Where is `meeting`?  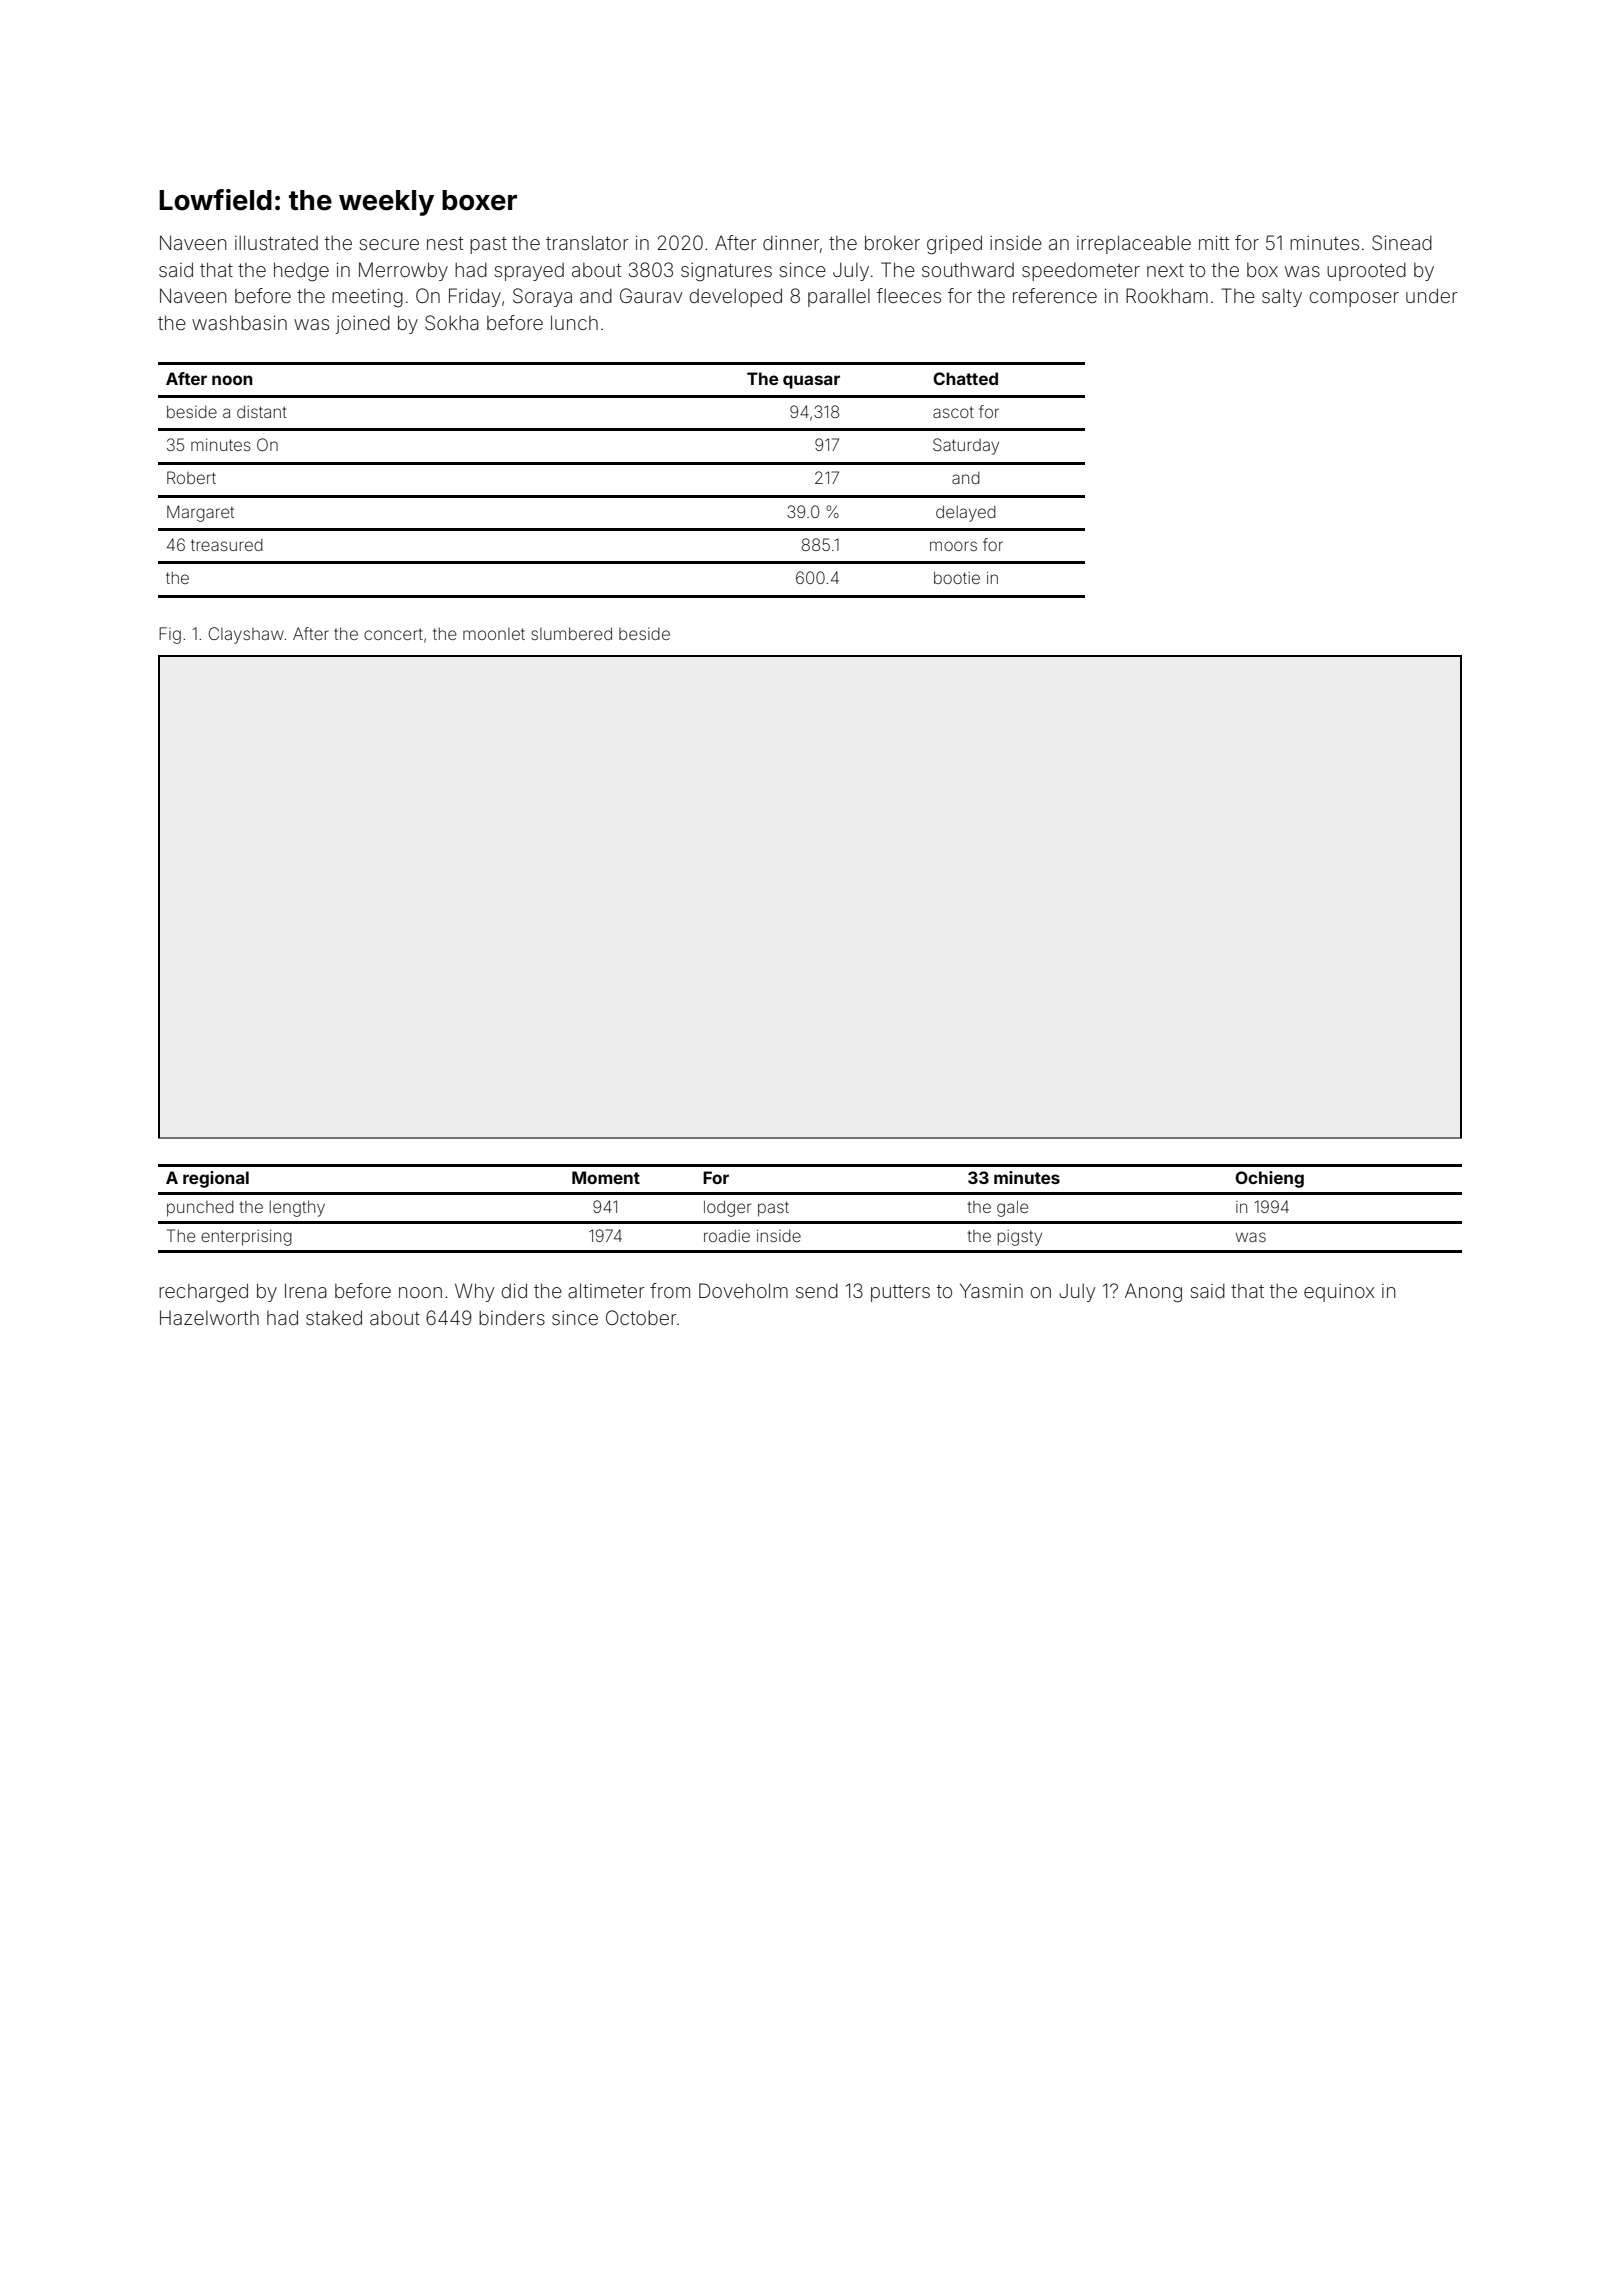
meeting is located at coordinates (367, 298).
